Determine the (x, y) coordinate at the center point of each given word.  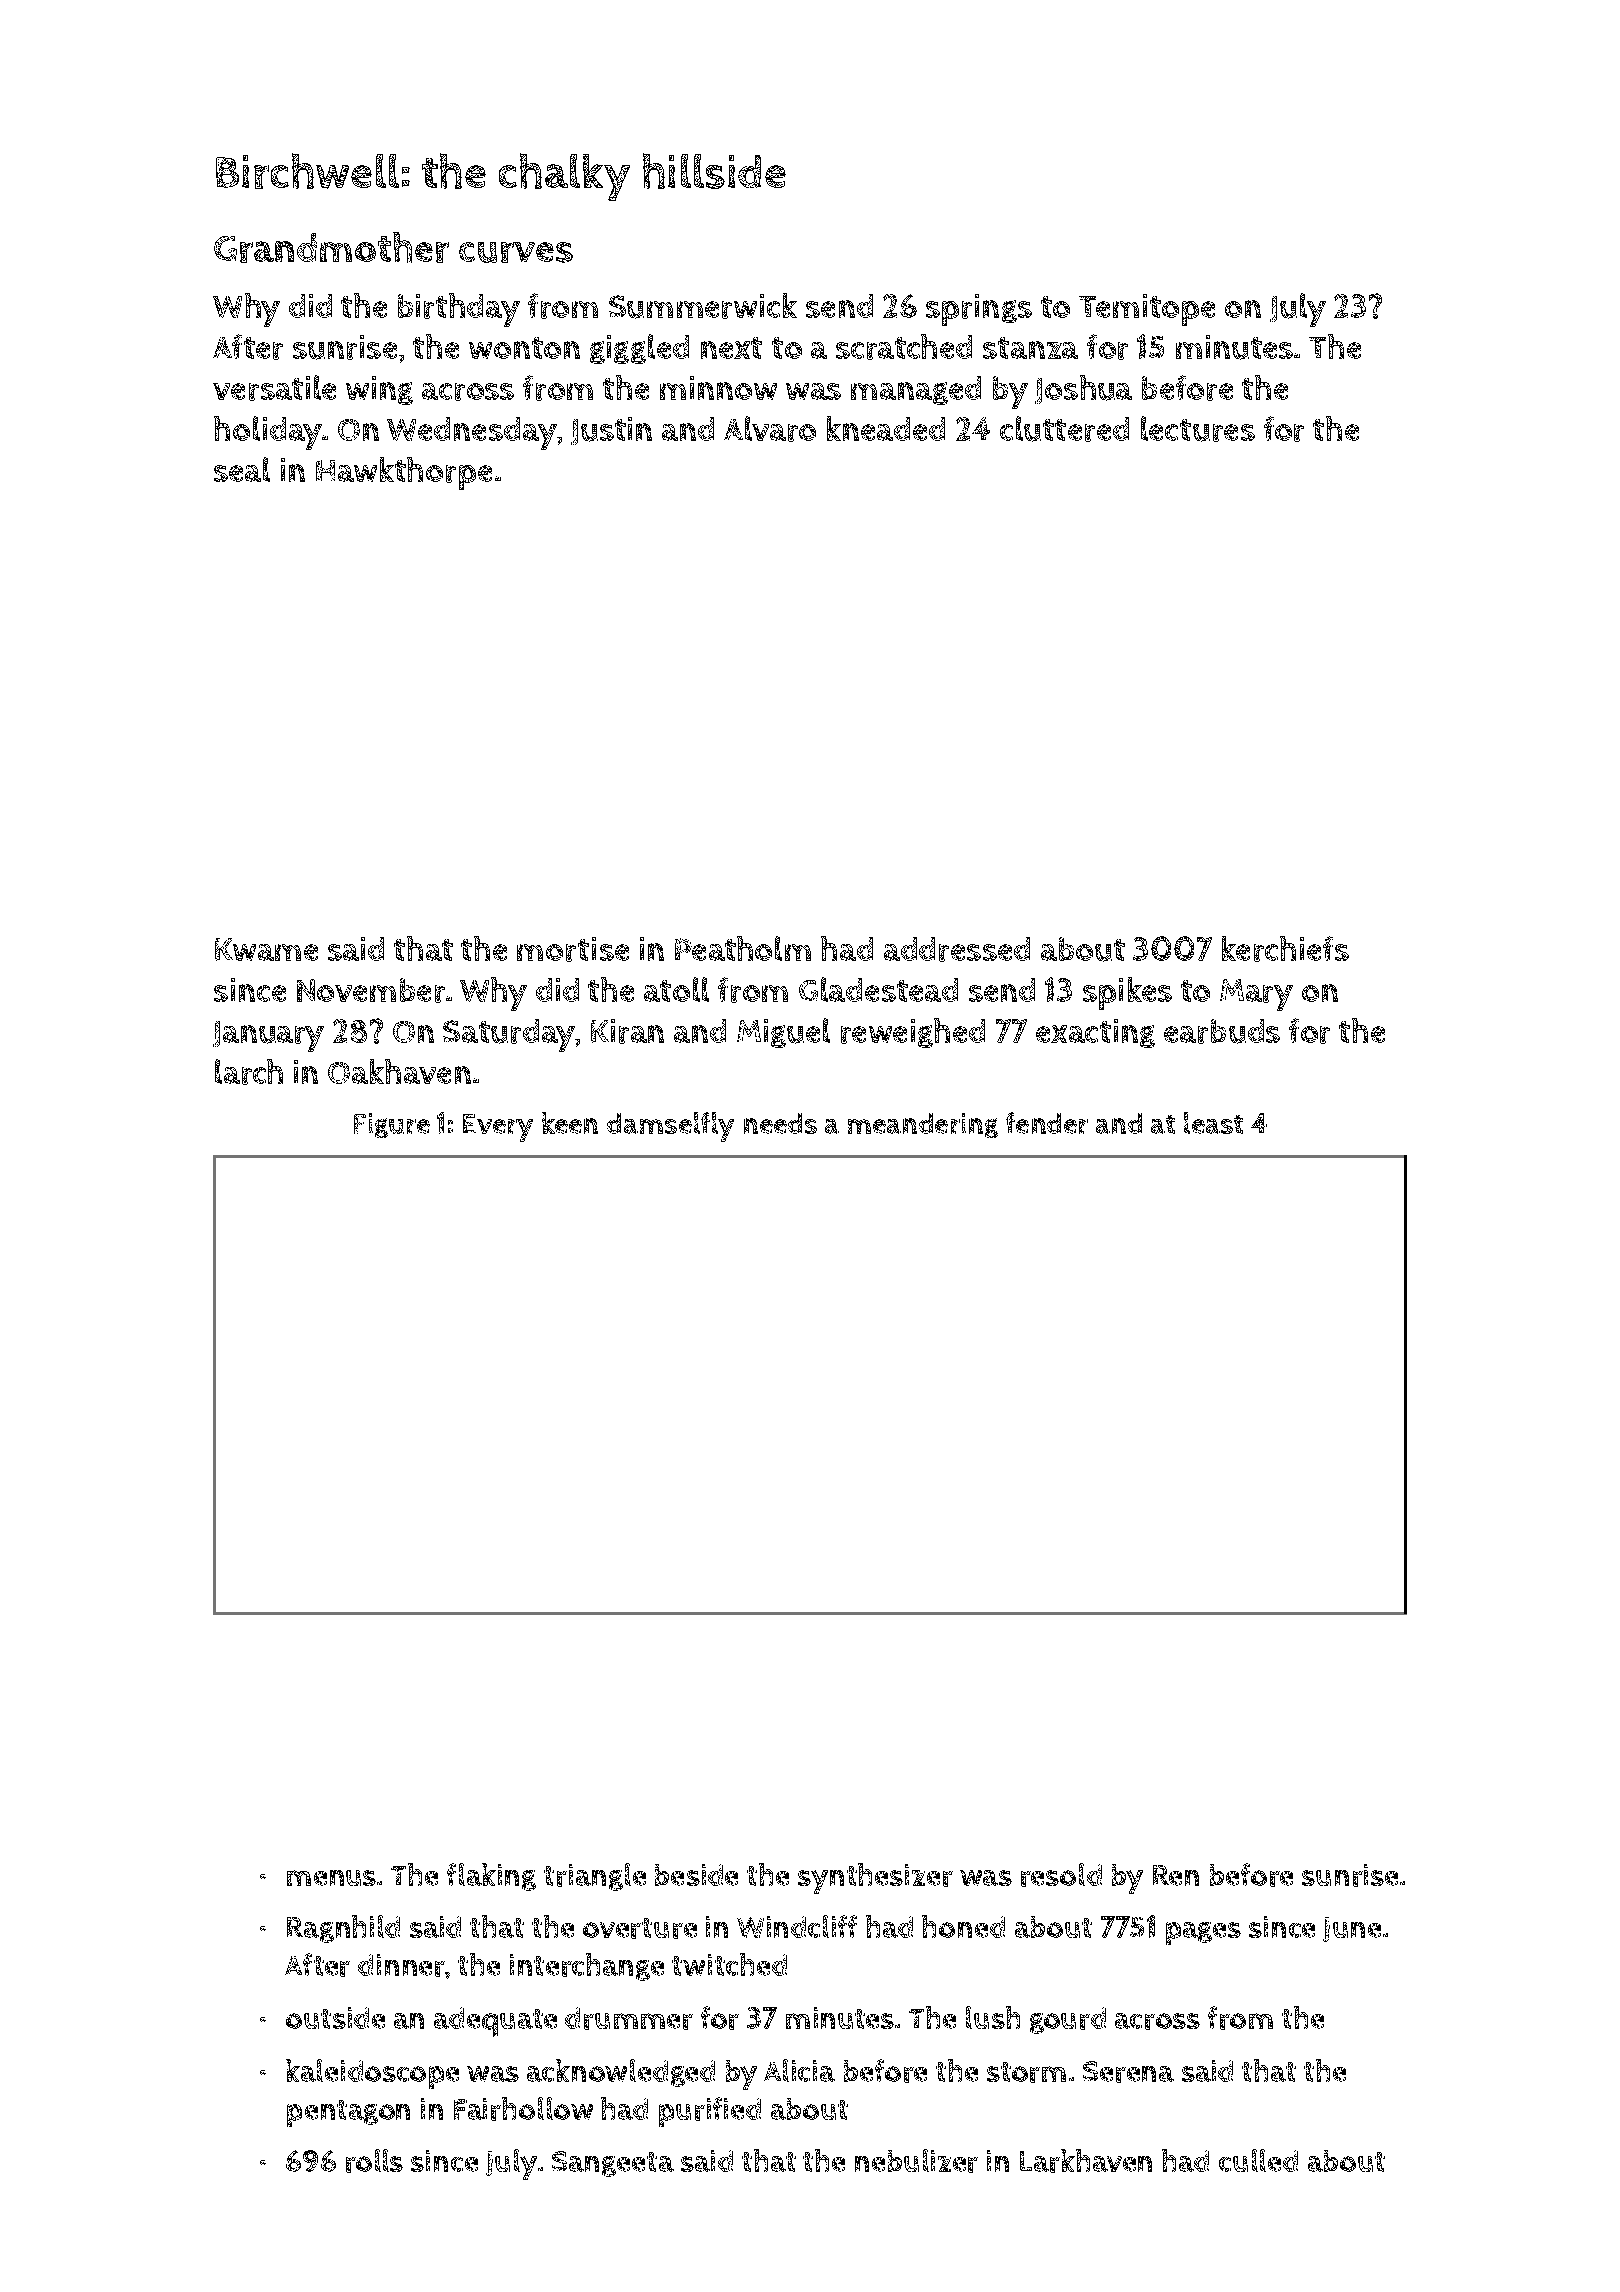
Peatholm (743, 948)
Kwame (266, 949)
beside (696, 1875)
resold (1061, 1875)
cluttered (1064, 429)
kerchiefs (1285, 949)
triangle (595, 1877)
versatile (274, 388)
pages (1203, 1933)
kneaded (886, 428)
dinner (401, 1965)
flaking (491, 1877)
